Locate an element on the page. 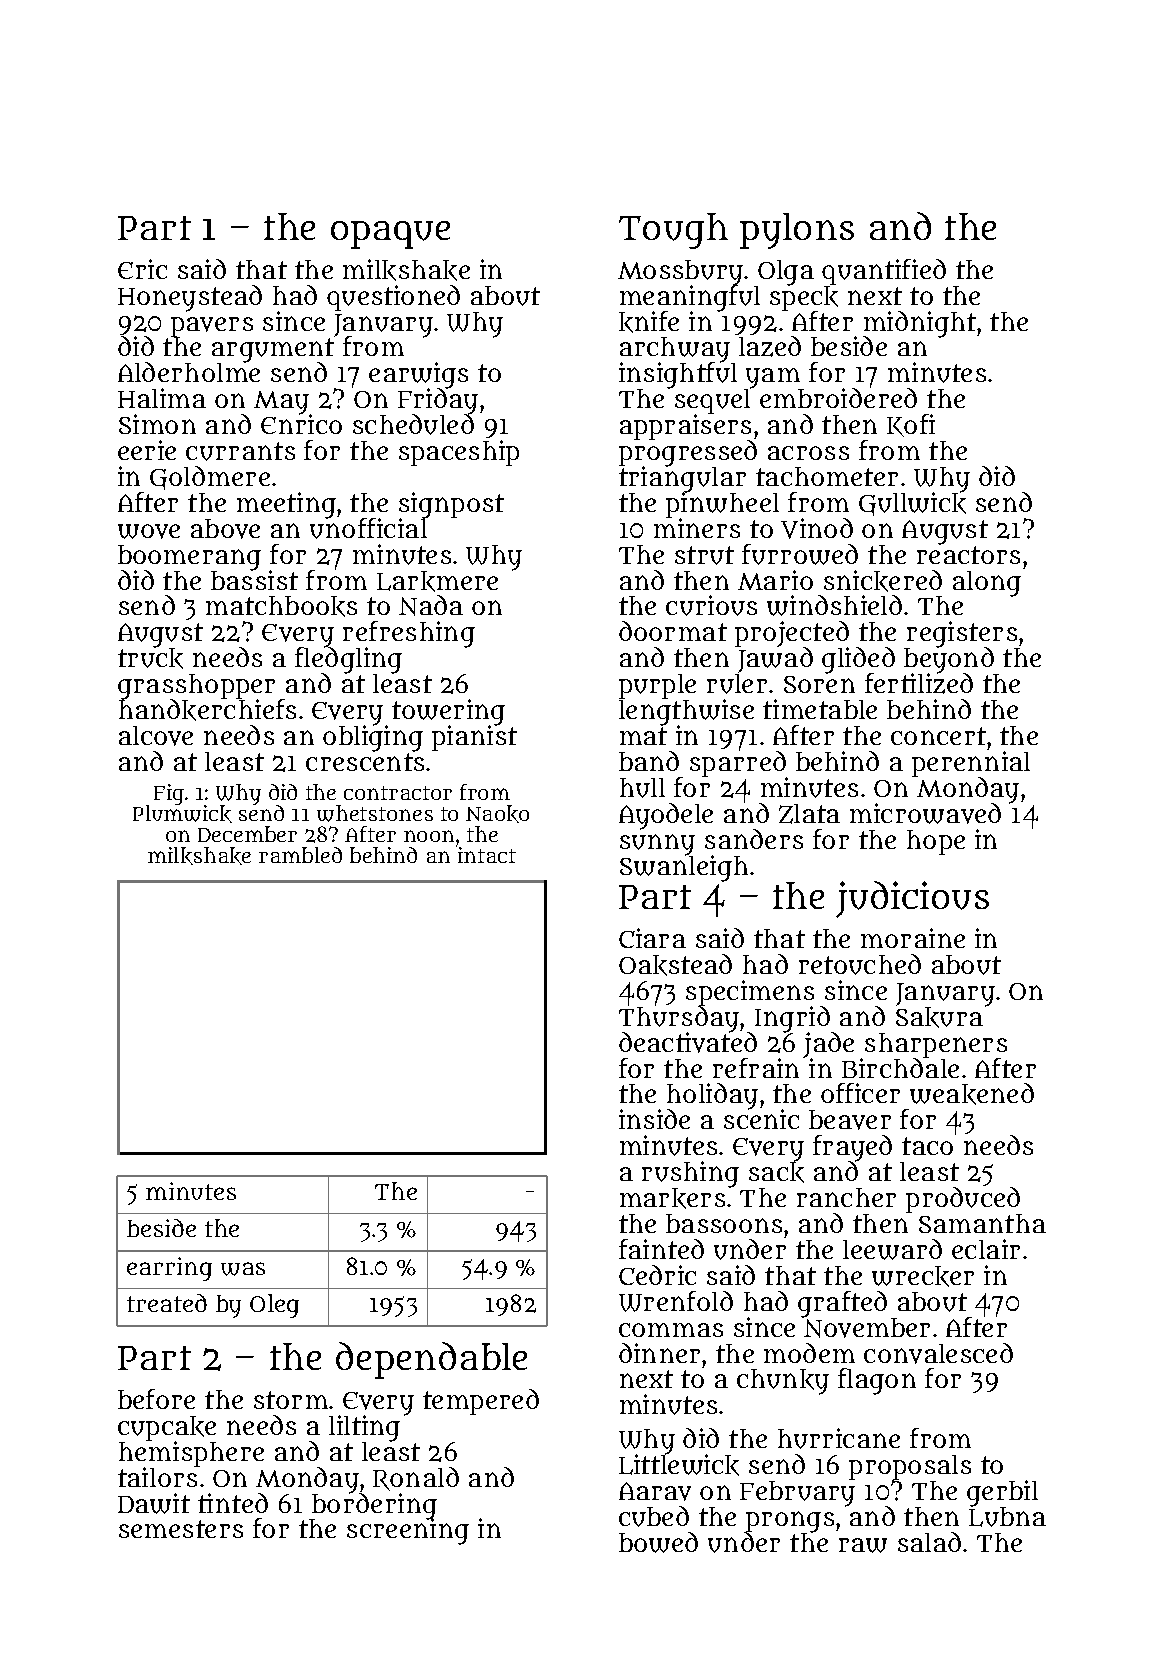 The height and width of the document is (1654, 1165). midnight is located at coordinates (919, 324).
